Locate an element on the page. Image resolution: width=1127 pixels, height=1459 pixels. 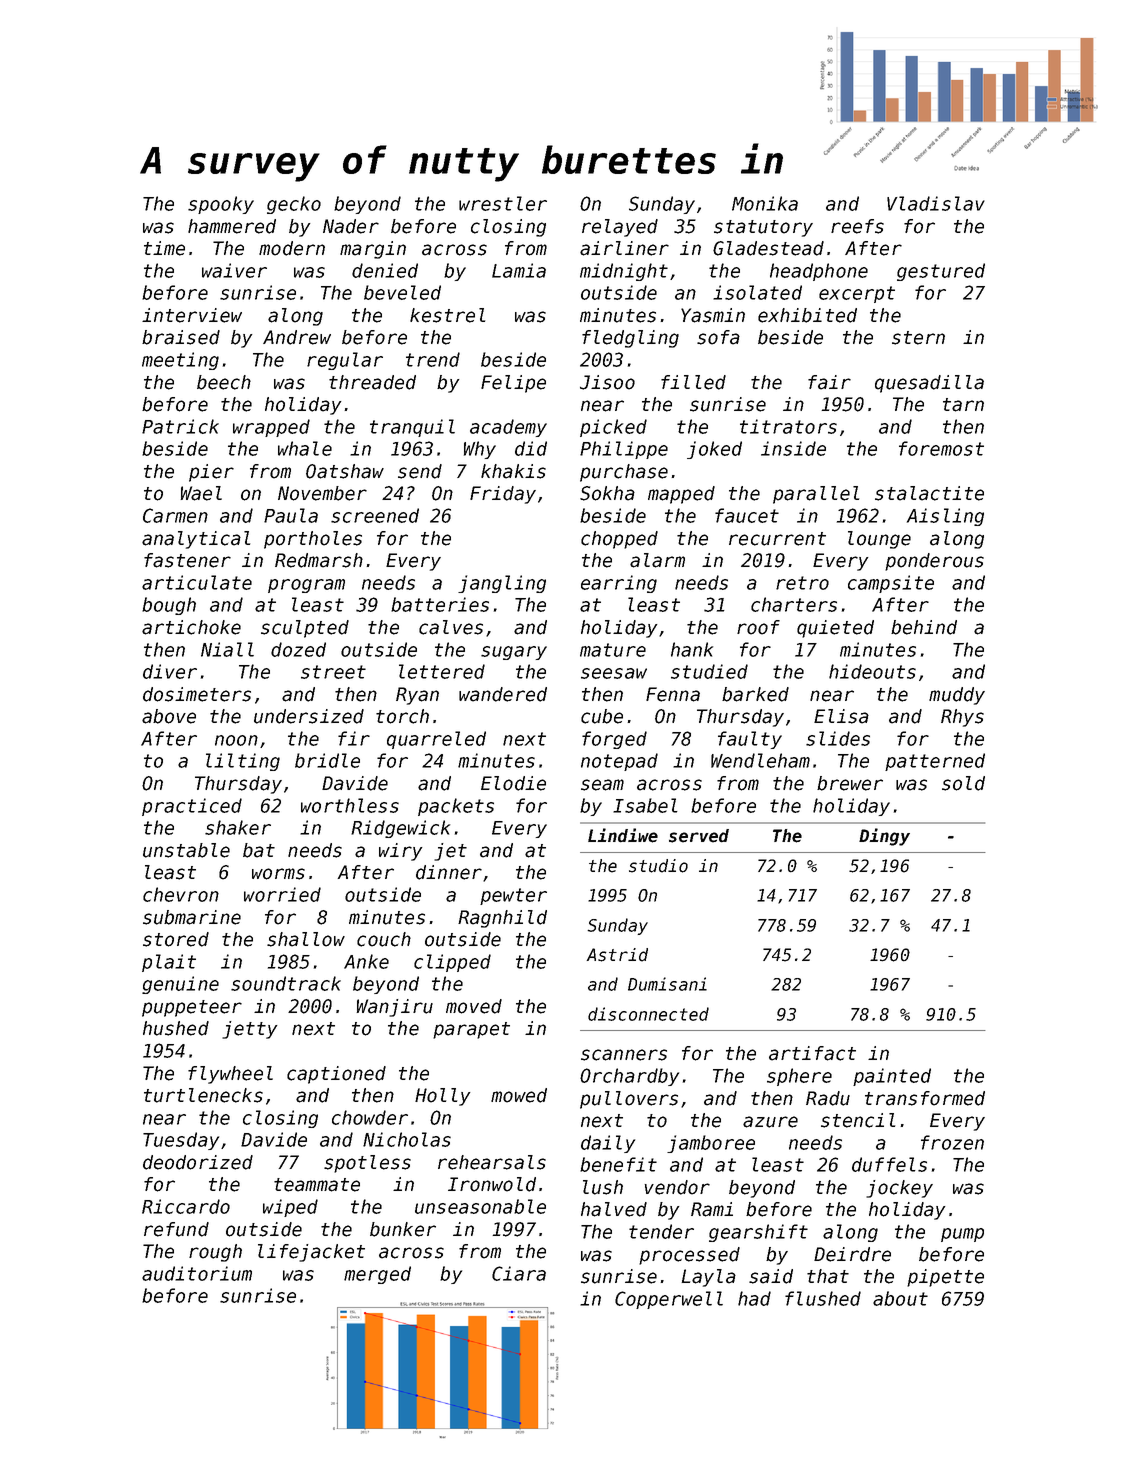
stern is located at coordinates (918, 338).
